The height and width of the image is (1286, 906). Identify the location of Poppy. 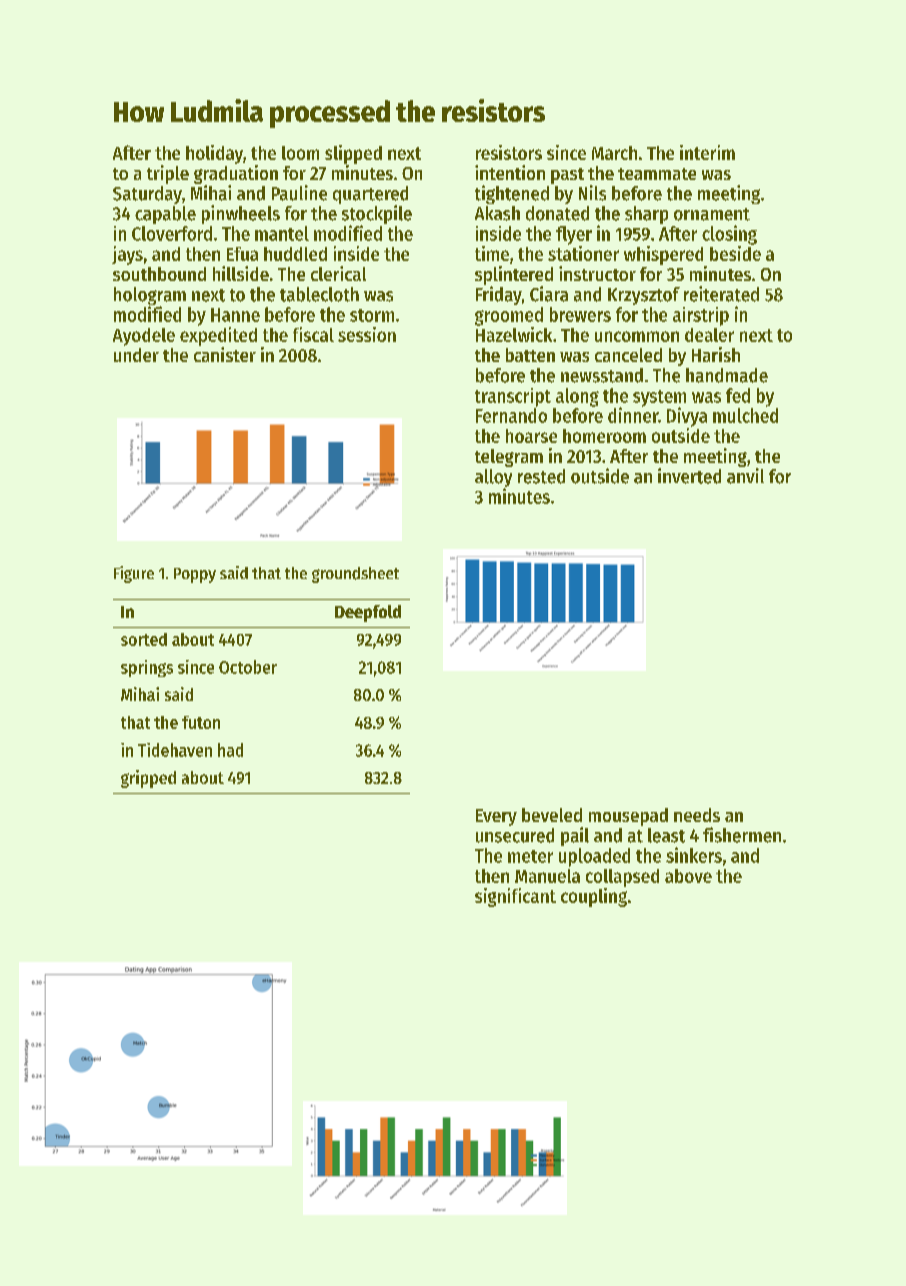
(195, 575).
